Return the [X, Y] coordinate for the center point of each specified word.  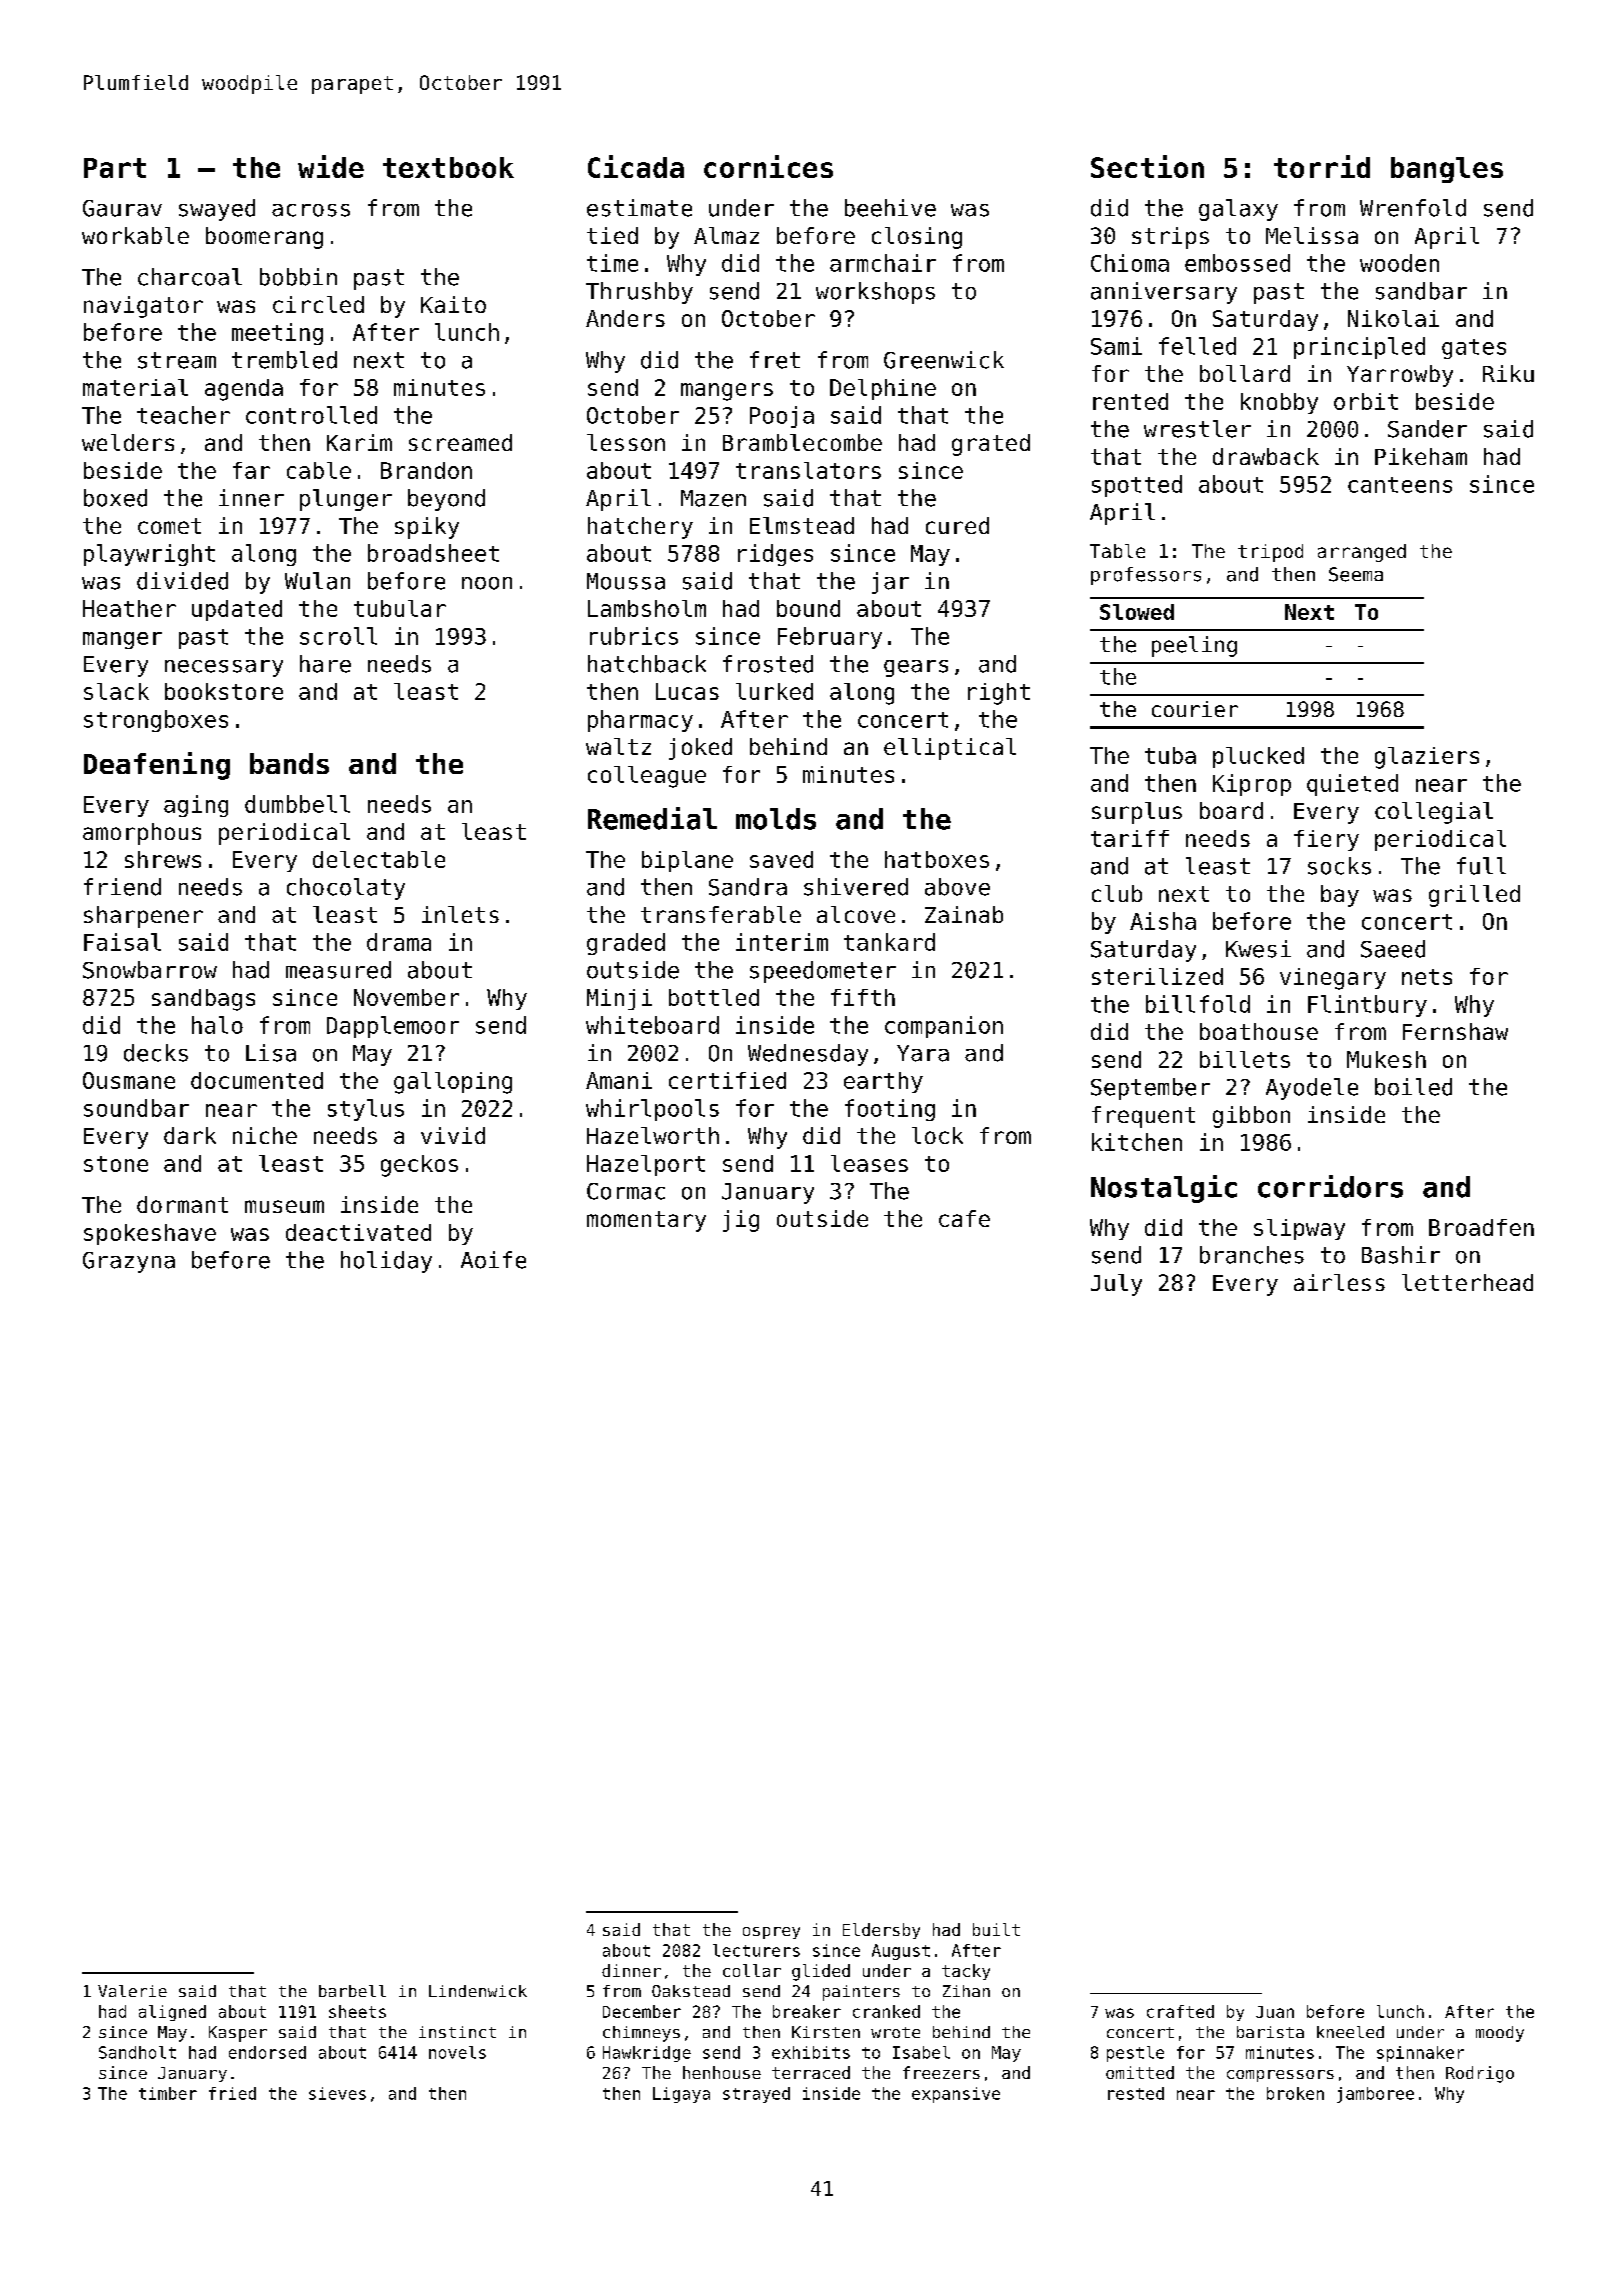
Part [115, 168]
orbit [1366, 401]
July [1116, 1285]
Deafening [157, 766]
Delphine [883, 389]
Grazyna [129, 1262]
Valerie [132, 1991]
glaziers [1427, 758]
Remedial [652, 818]
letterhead [1467, 1282]
